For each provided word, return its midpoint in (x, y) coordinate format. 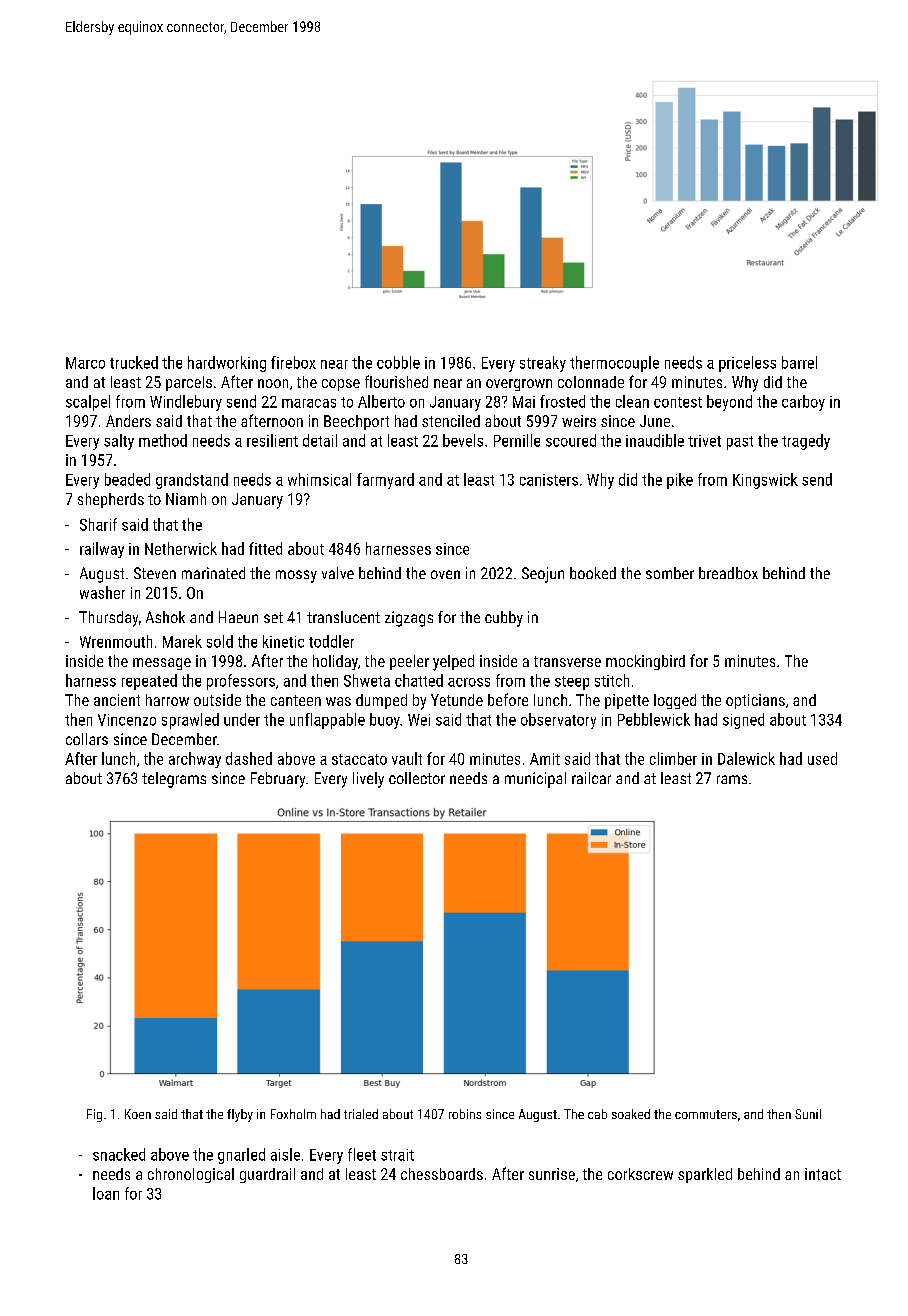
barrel (799, 362)
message (162, 664)
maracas (309, 403)
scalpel (88, 403)
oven (445, 574)
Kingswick (765, 481)
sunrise (552, 1174)
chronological (191, 1175)
